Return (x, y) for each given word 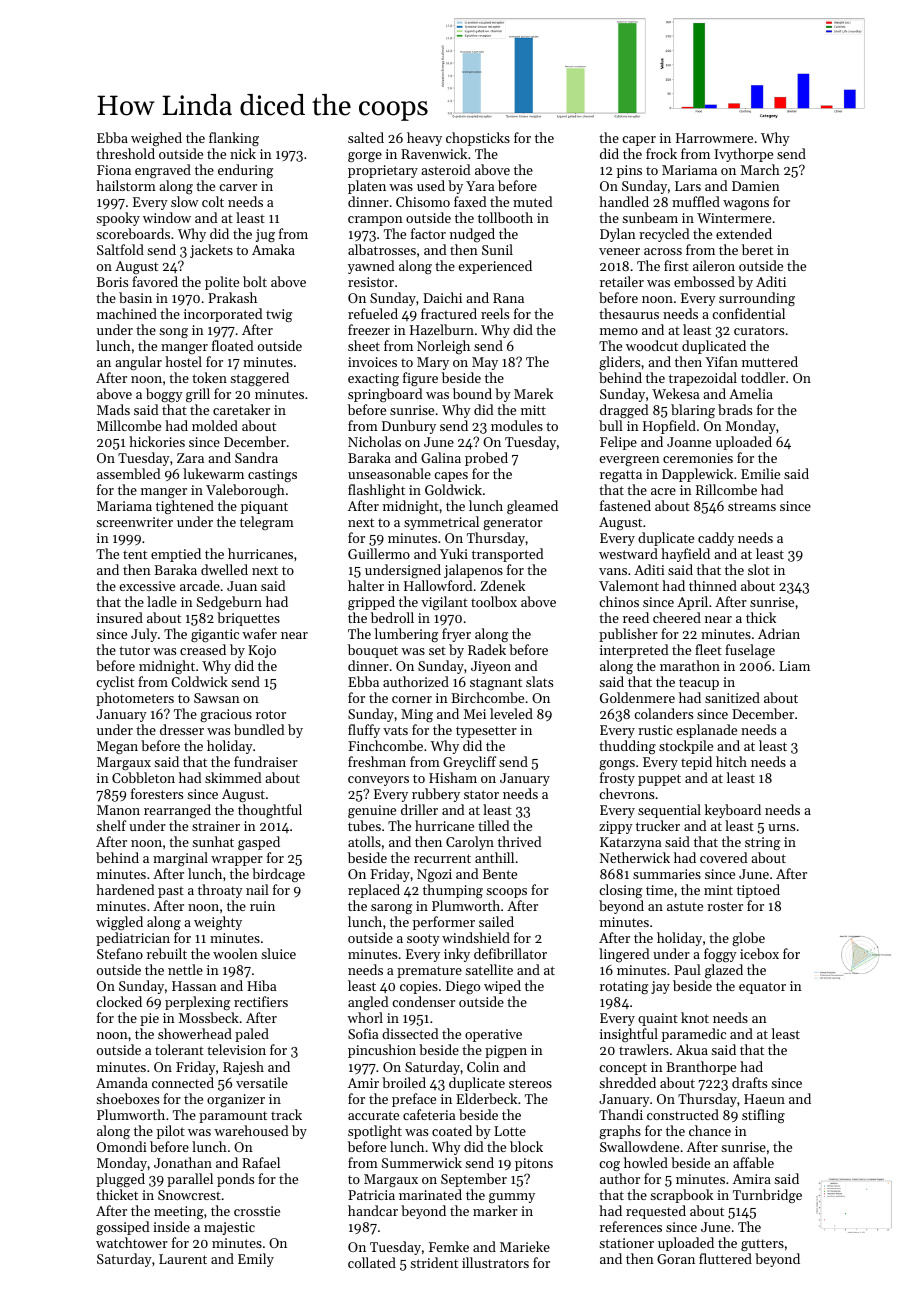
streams (752, 506)
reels (495, 313)
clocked (119, 1001)
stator (481, 794)
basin (135, 297)
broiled (404, 1082)
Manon (118, 810)
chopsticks (478, 139)
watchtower (132, 1242)
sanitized (732, 697)
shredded (627, 1082)
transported (507, 555)
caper (639, 141)
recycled (664, 235)
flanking (234, 139)
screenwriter (134, 522)
